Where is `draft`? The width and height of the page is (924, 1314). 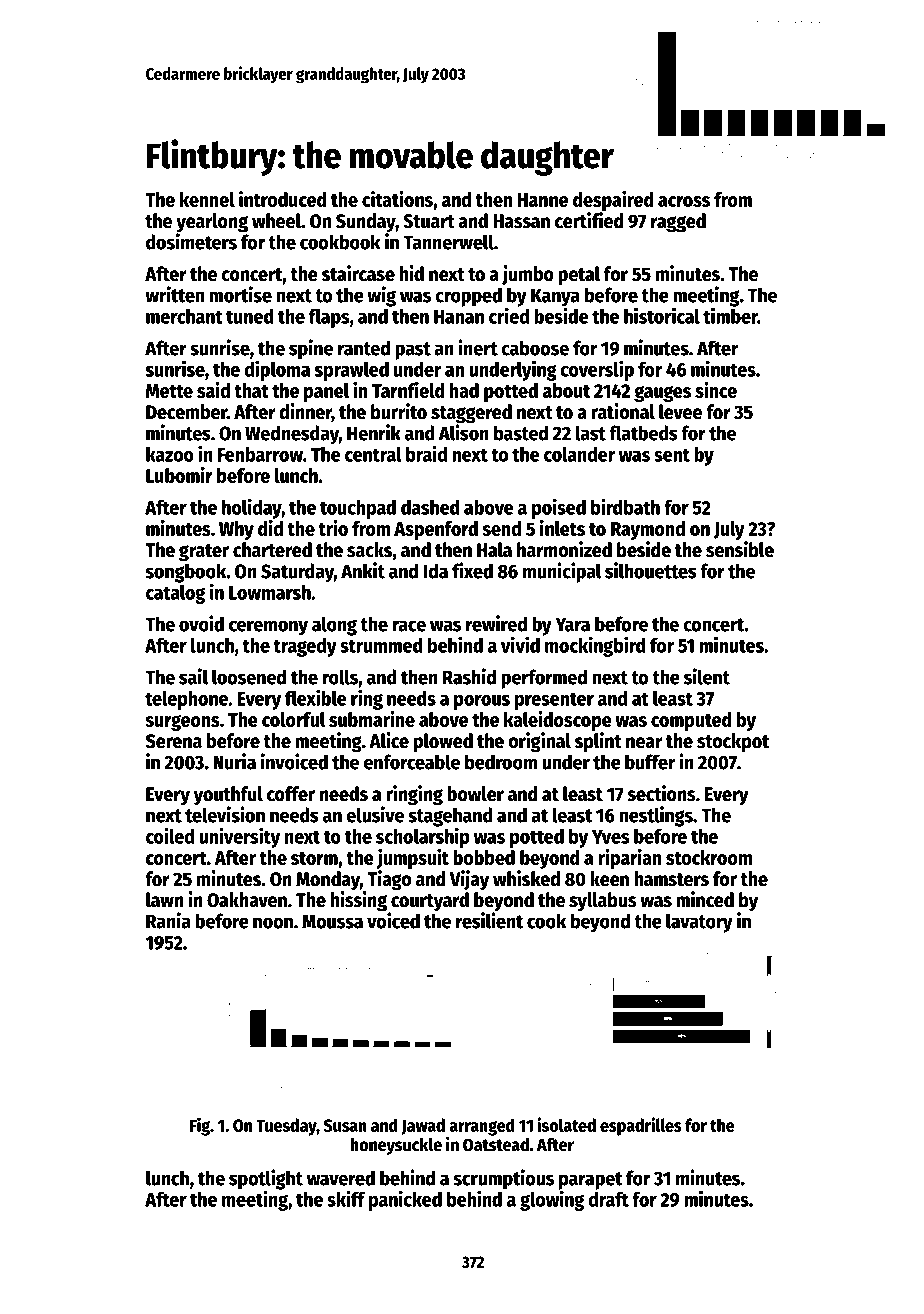 draft is located at coordinates (608, 1199).
